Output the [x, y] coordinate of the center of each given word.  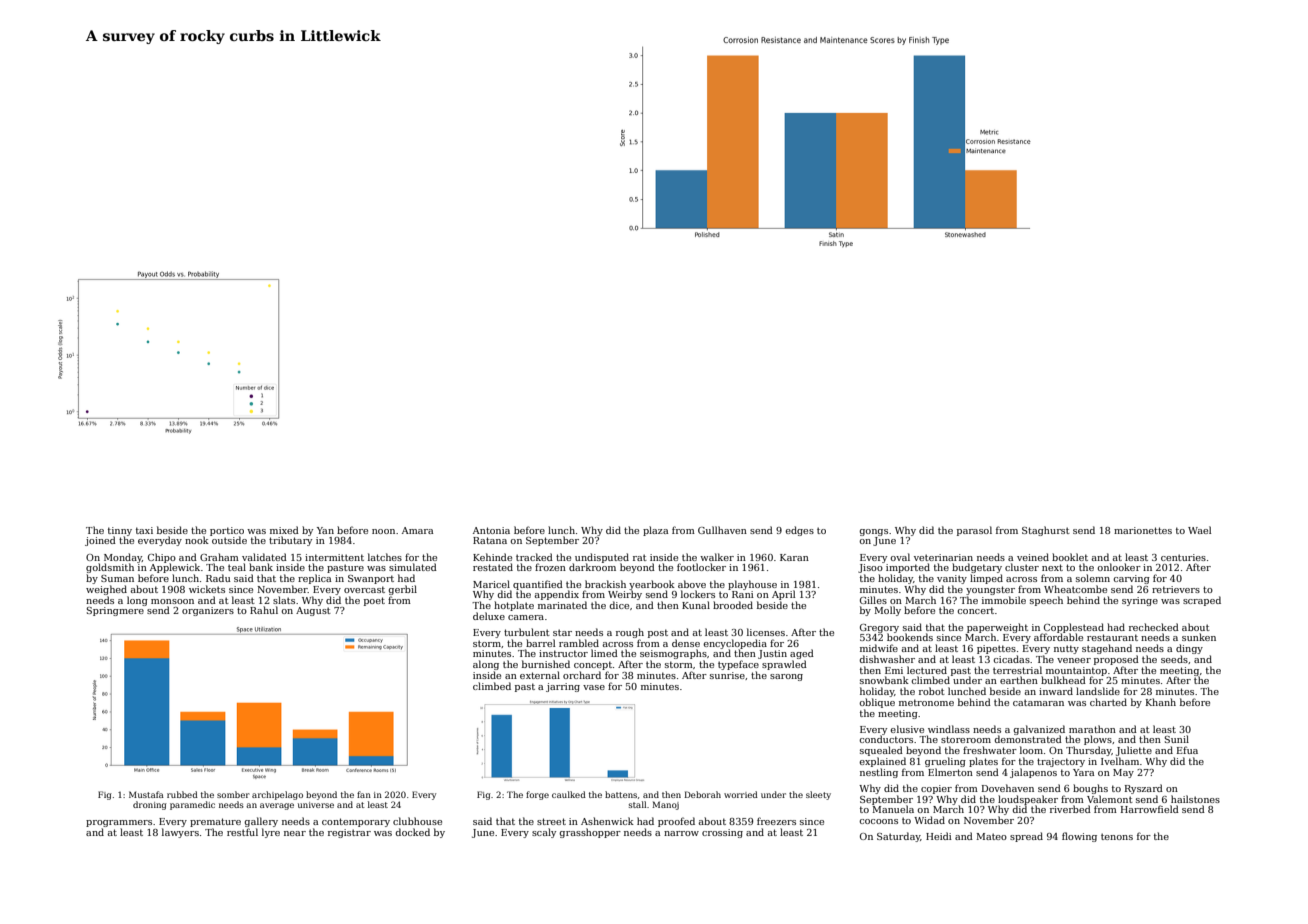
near [295, 833]
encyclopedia [735, 644]
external [540, 675]
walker [717, 557]
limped [986, 579]
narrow [681, 833]
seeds [1174, 659]
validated [264, 557]
